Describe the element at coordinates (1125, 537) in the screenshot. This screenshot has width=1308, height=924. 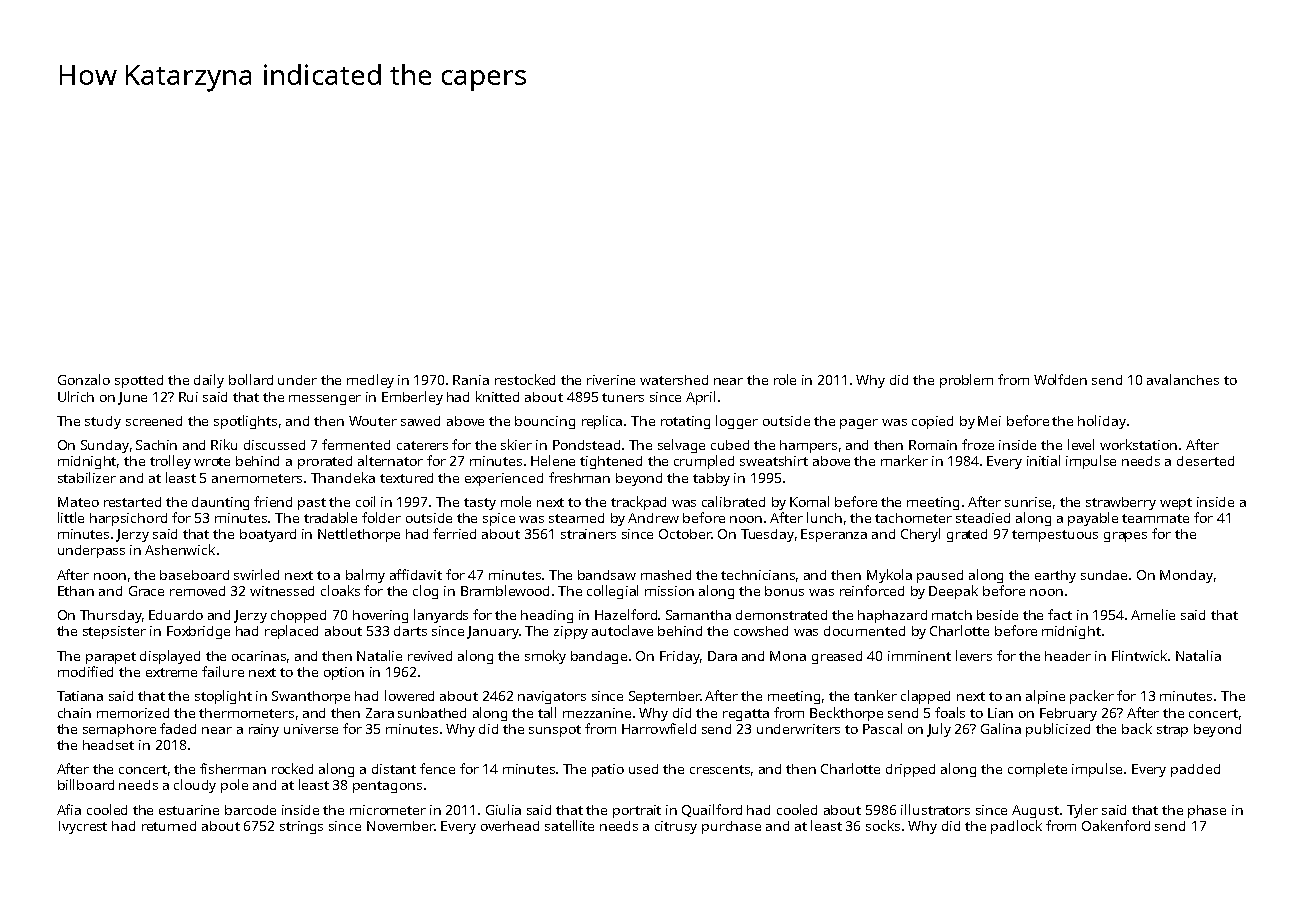
I see `grapes` at that location.
